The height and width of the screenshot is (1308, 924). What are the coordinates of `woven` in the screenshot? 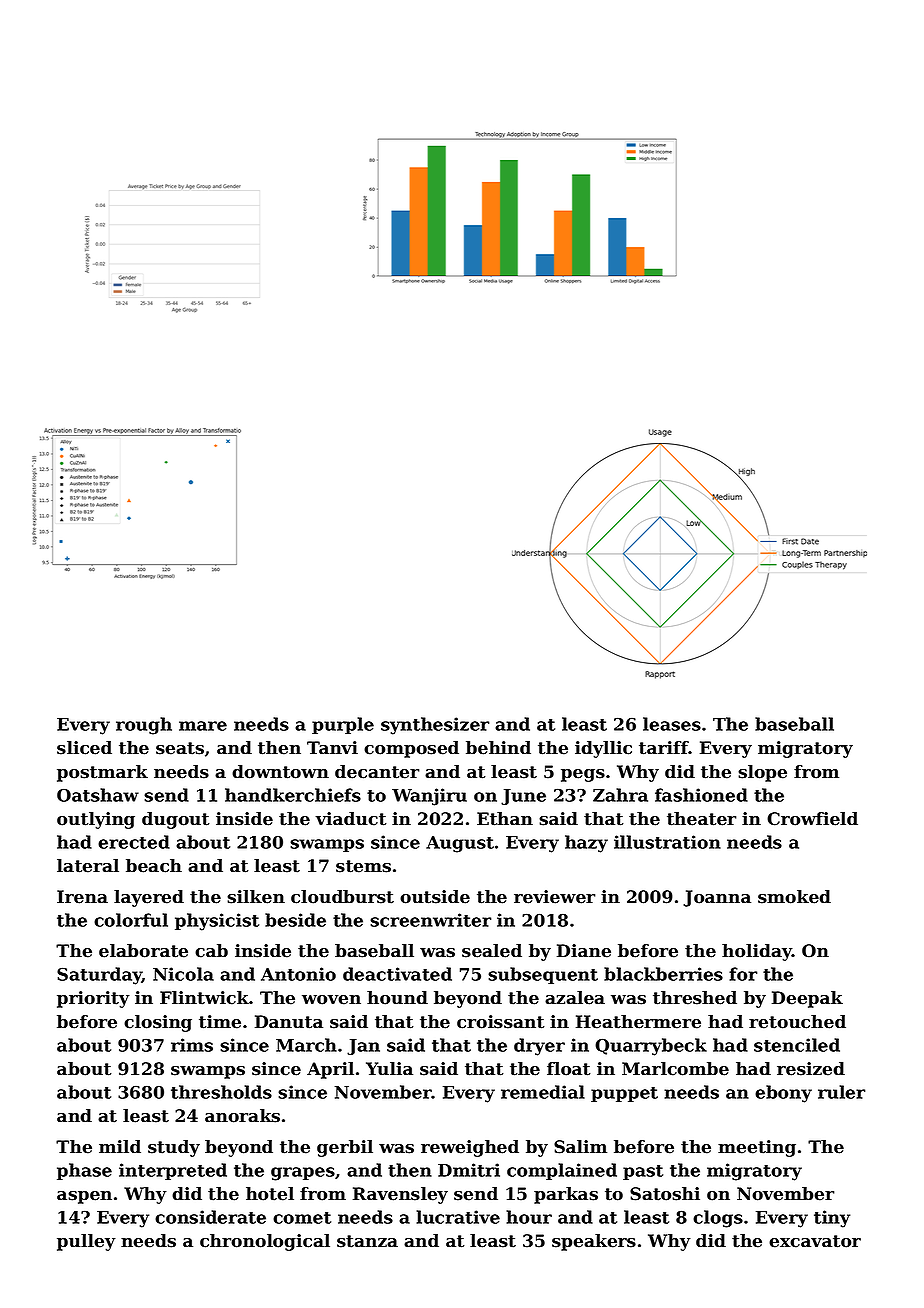 It's located at (331, 1000).
